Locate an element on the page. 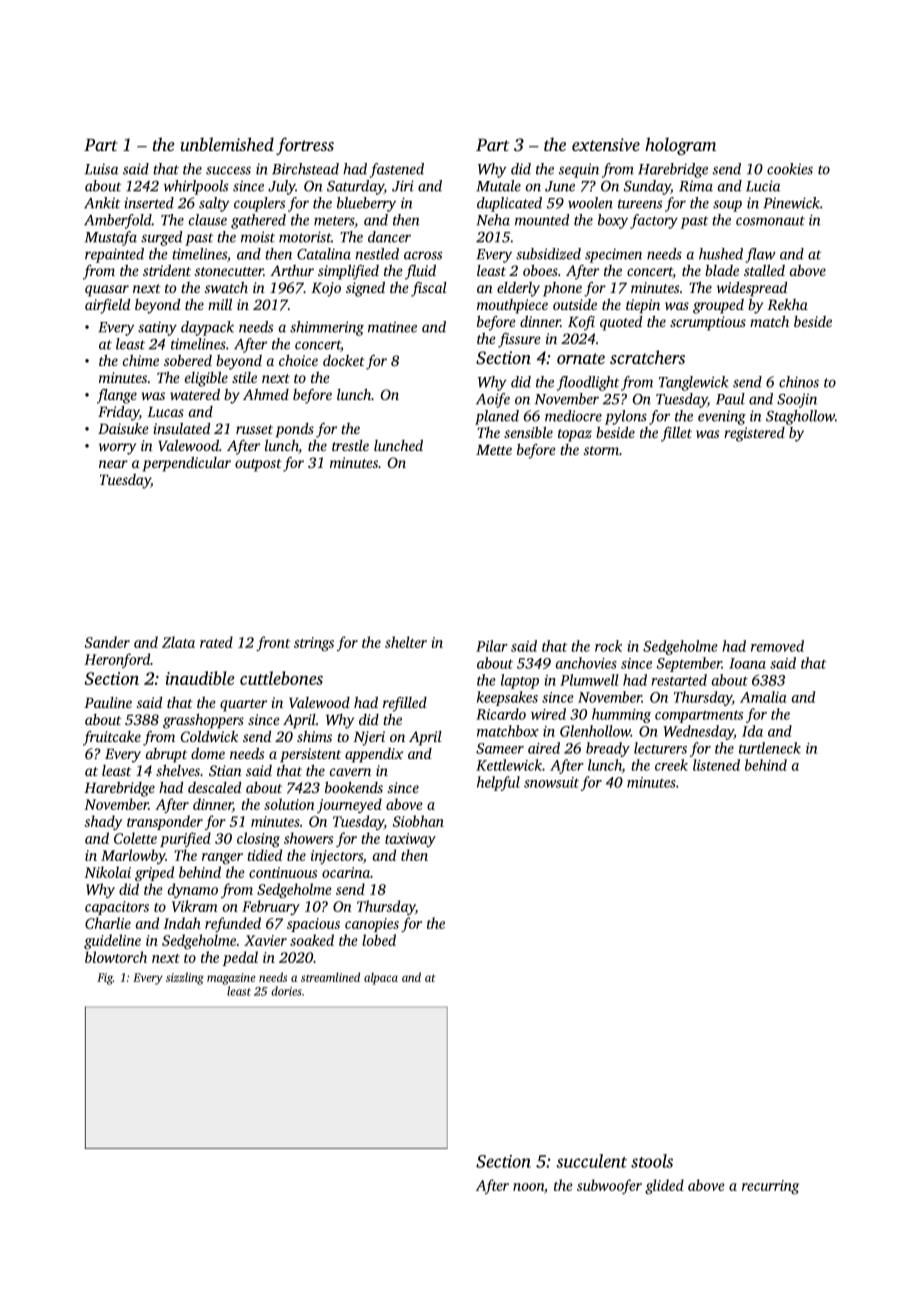  dories is located at coordinates (286, 991).
